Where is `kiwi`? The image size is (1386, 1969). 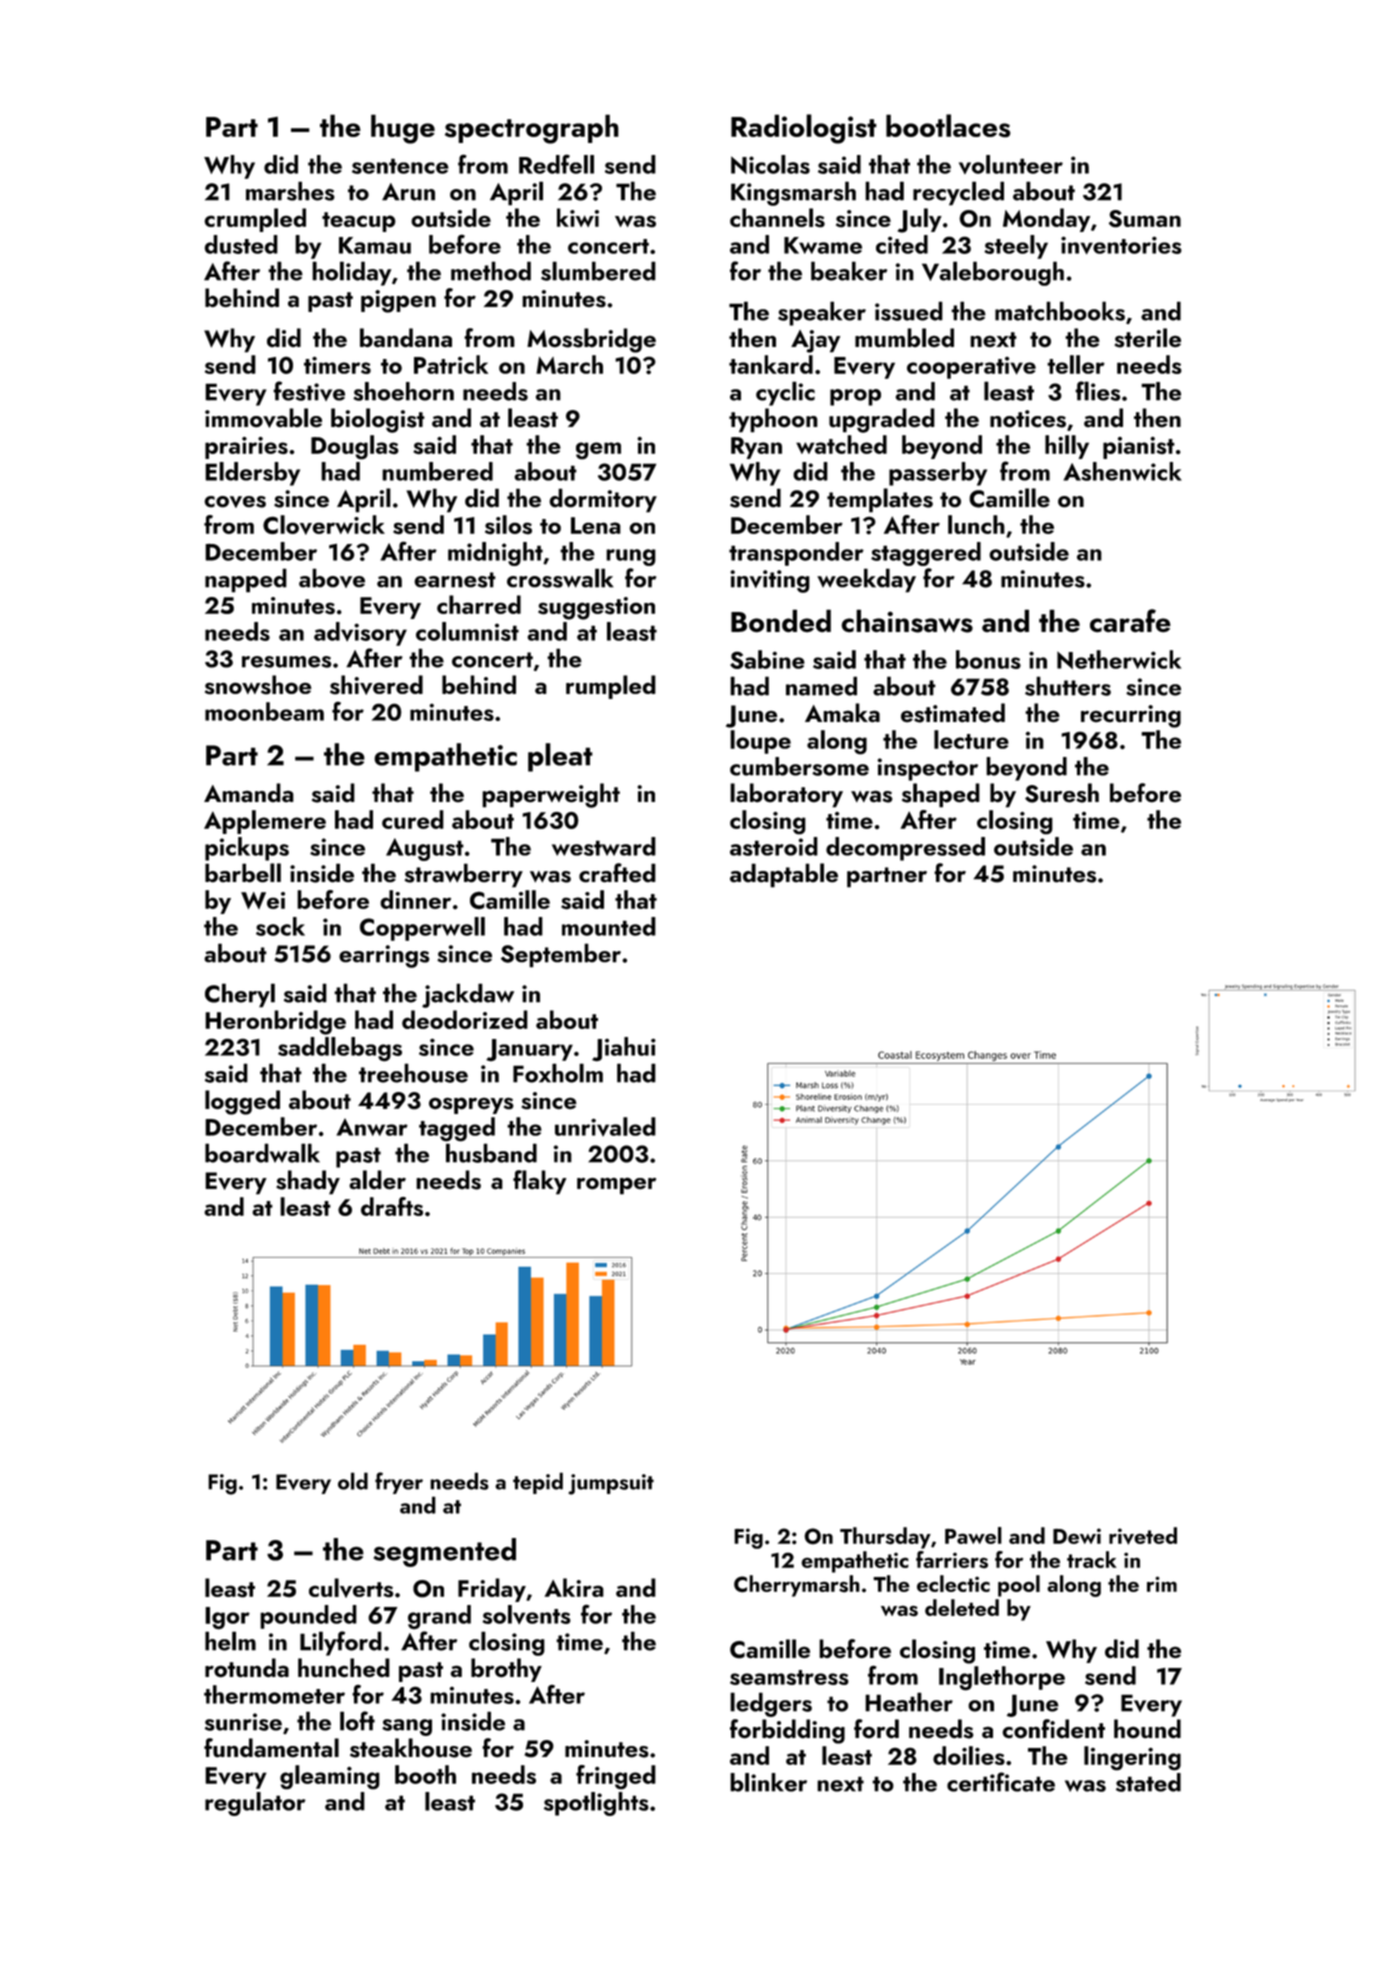 kiwi is located at coordinates (578, 217).
